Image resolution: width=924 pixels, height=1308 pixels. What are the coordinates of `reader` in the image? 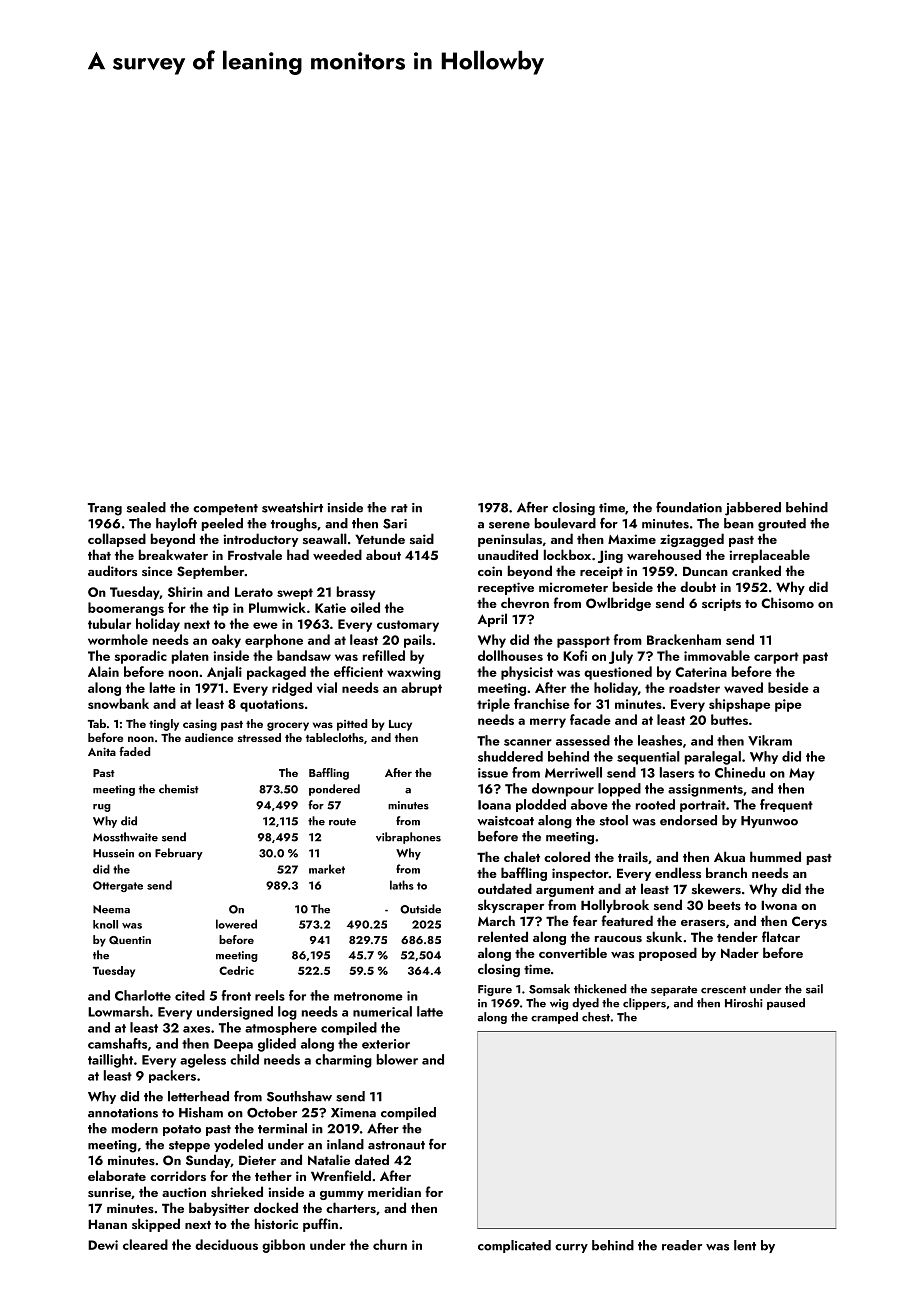 It's located at (682, 1245).
